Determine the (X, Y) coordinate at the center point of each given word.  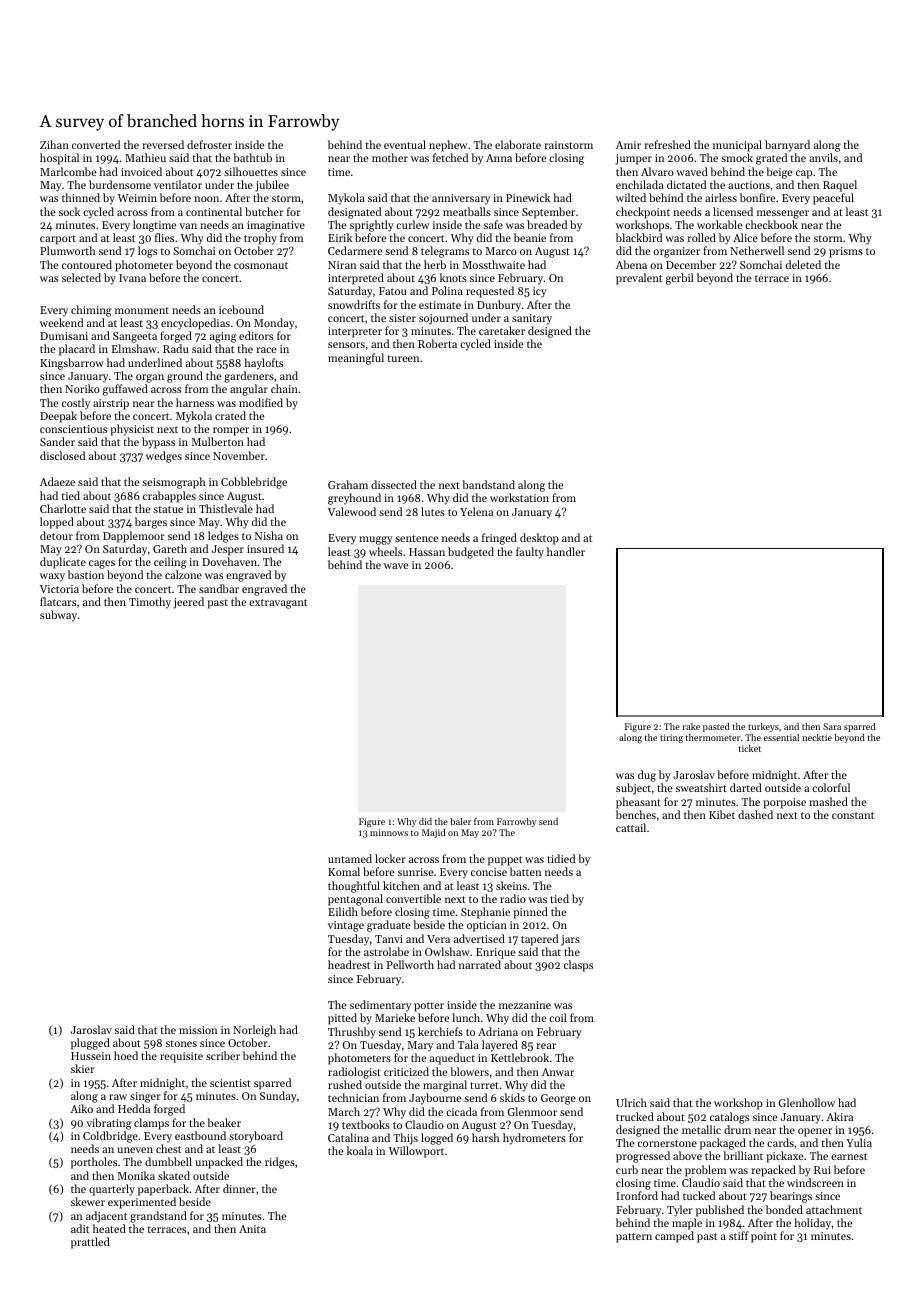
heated (109, 1228)
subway (58, 616)
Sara (832, 726)
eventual (405, 144)
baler (460, 821)
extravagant (278, 604)
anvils (823, 157)
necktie (817, 737)
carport (58, 240)
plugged (90, 1044)
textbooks (366, 1124)
